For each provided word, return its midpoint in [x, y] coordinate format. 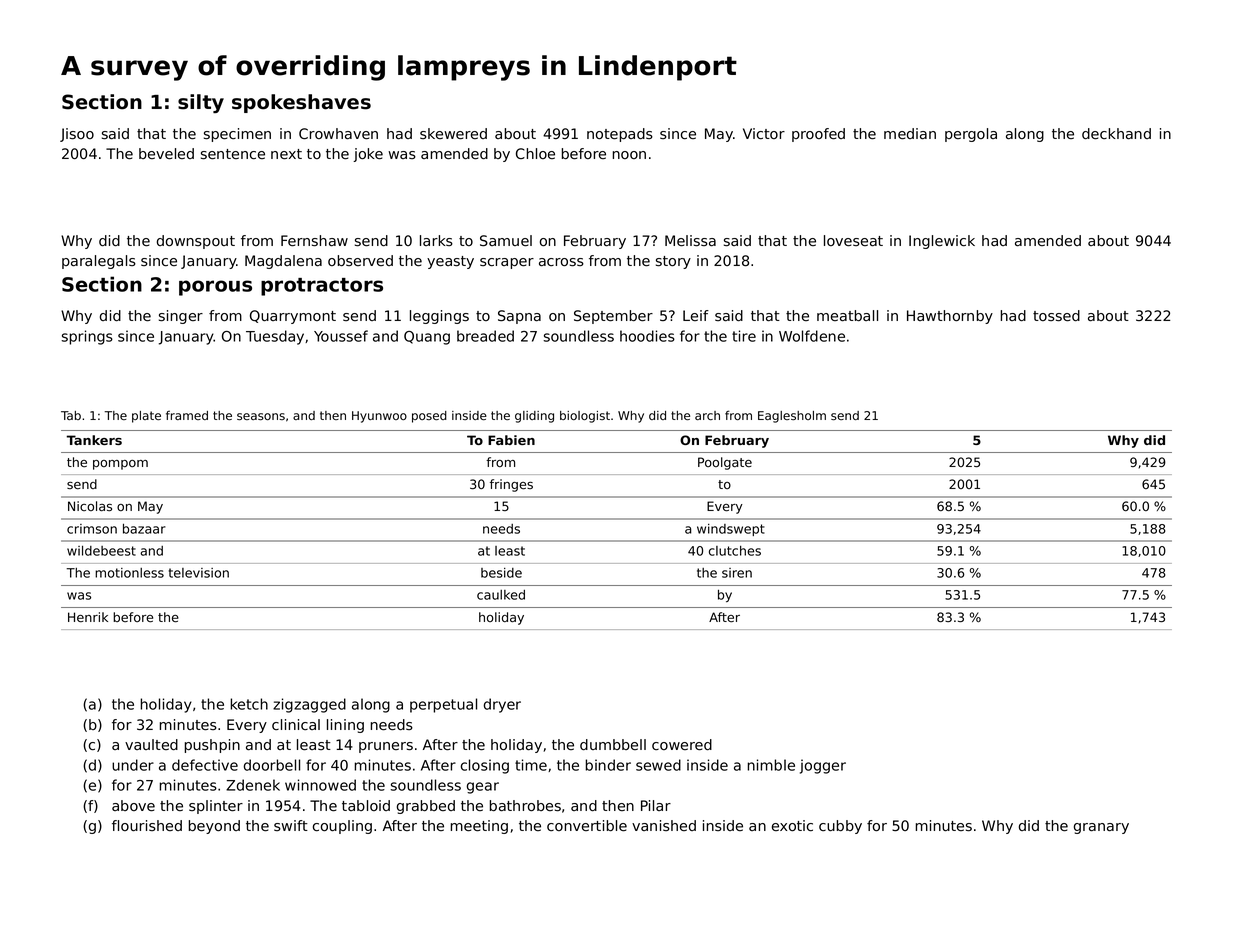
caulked [501, 595]
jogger [823, 766]
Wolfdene [812, 336]
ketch [249, 704]
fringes [511, 485]
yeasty [450, 262]
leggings [439, 317]
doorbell [272, 765]
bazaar [144, 529]
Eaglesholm [792, 417]
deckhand [1116, 134]
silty [201, 103]
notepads [620, 135]
